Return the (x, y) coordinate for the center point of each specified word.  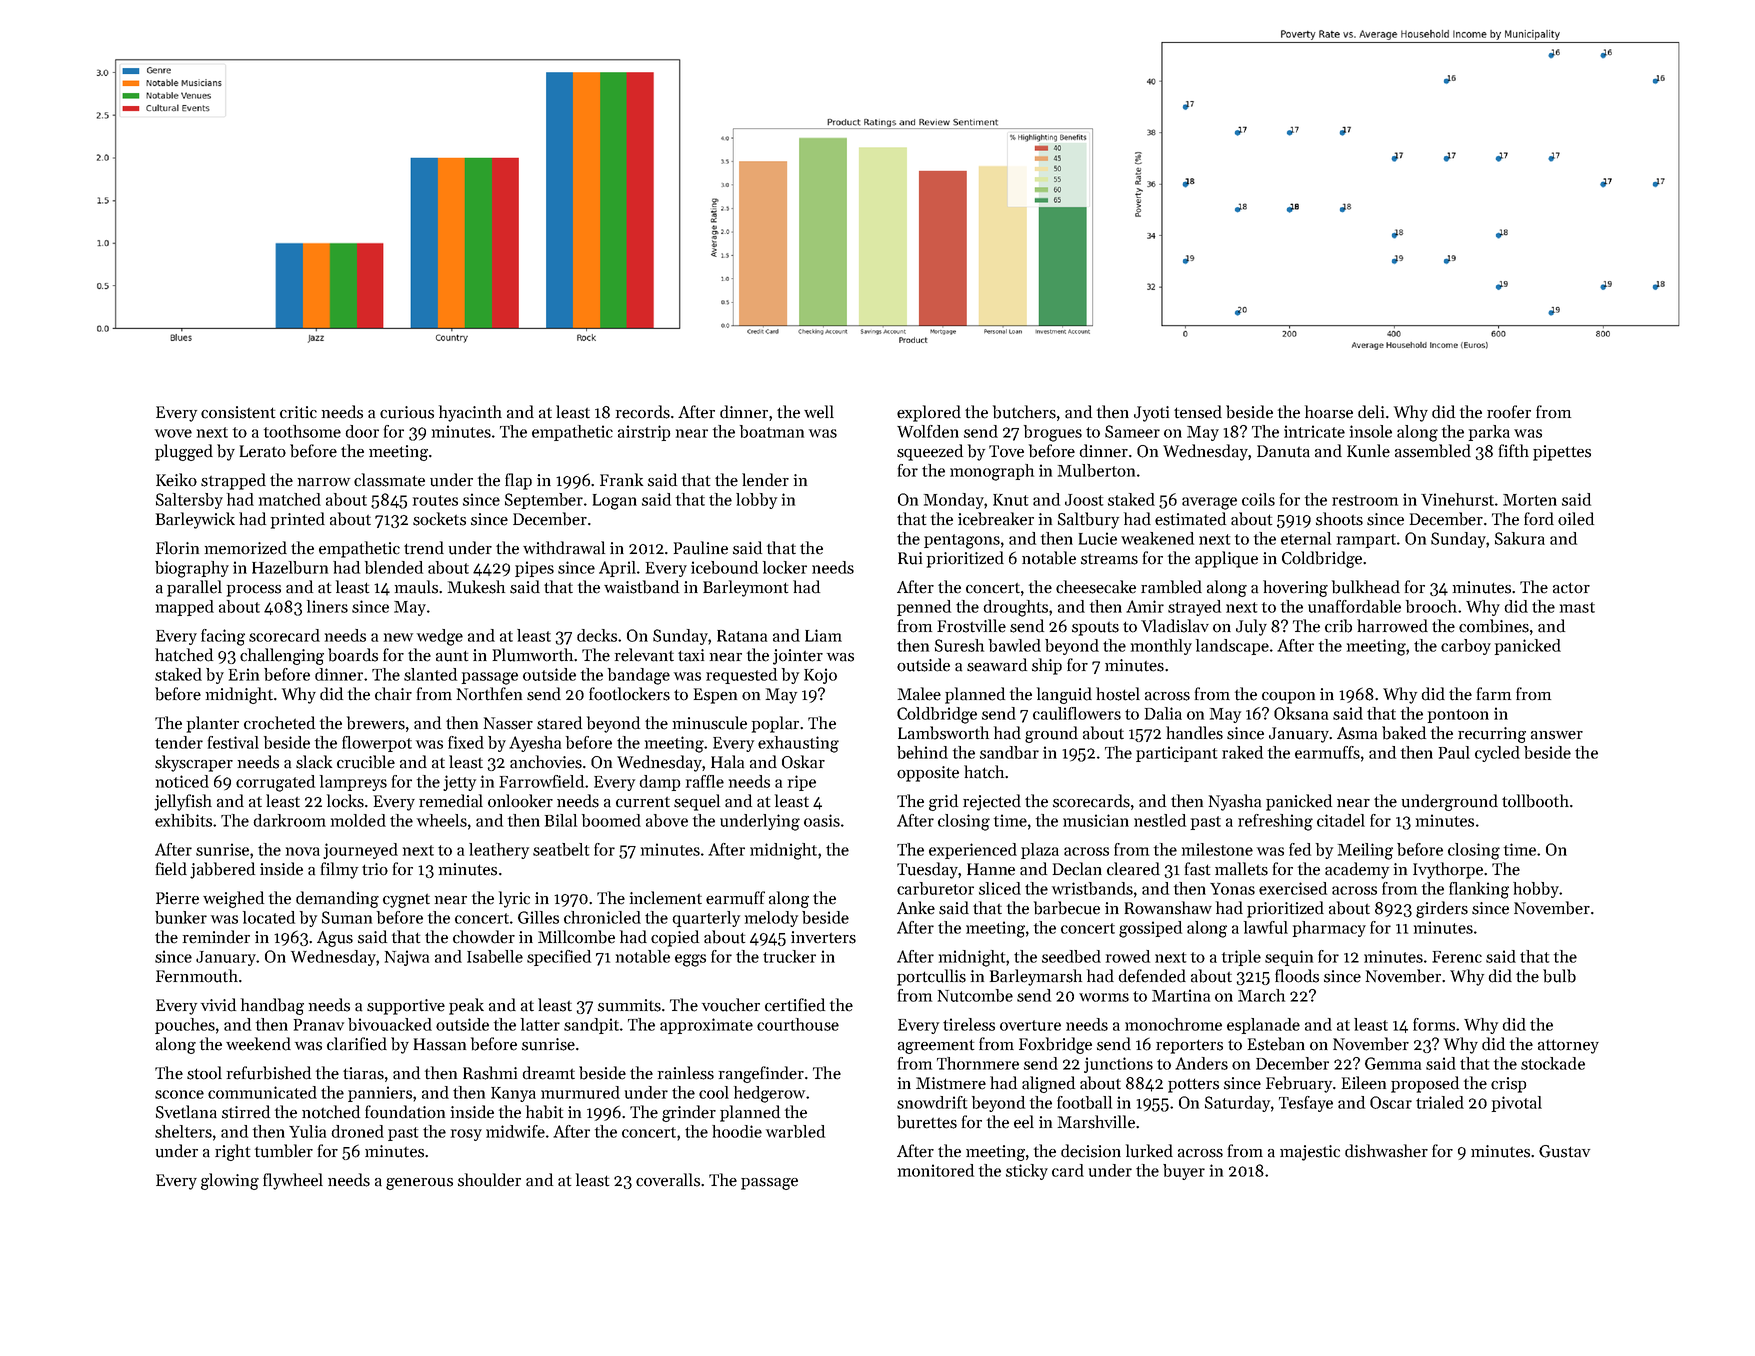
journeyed (360, 851)
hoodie (737, 1131)
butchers (1024, 412)
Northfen (489, 694)
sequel (697, 802)
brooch (1431, 606)
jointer (798, 657)
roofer (1509, 412)
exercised (1293, 888)
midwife (515, 1131)
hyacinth (470, 413)
